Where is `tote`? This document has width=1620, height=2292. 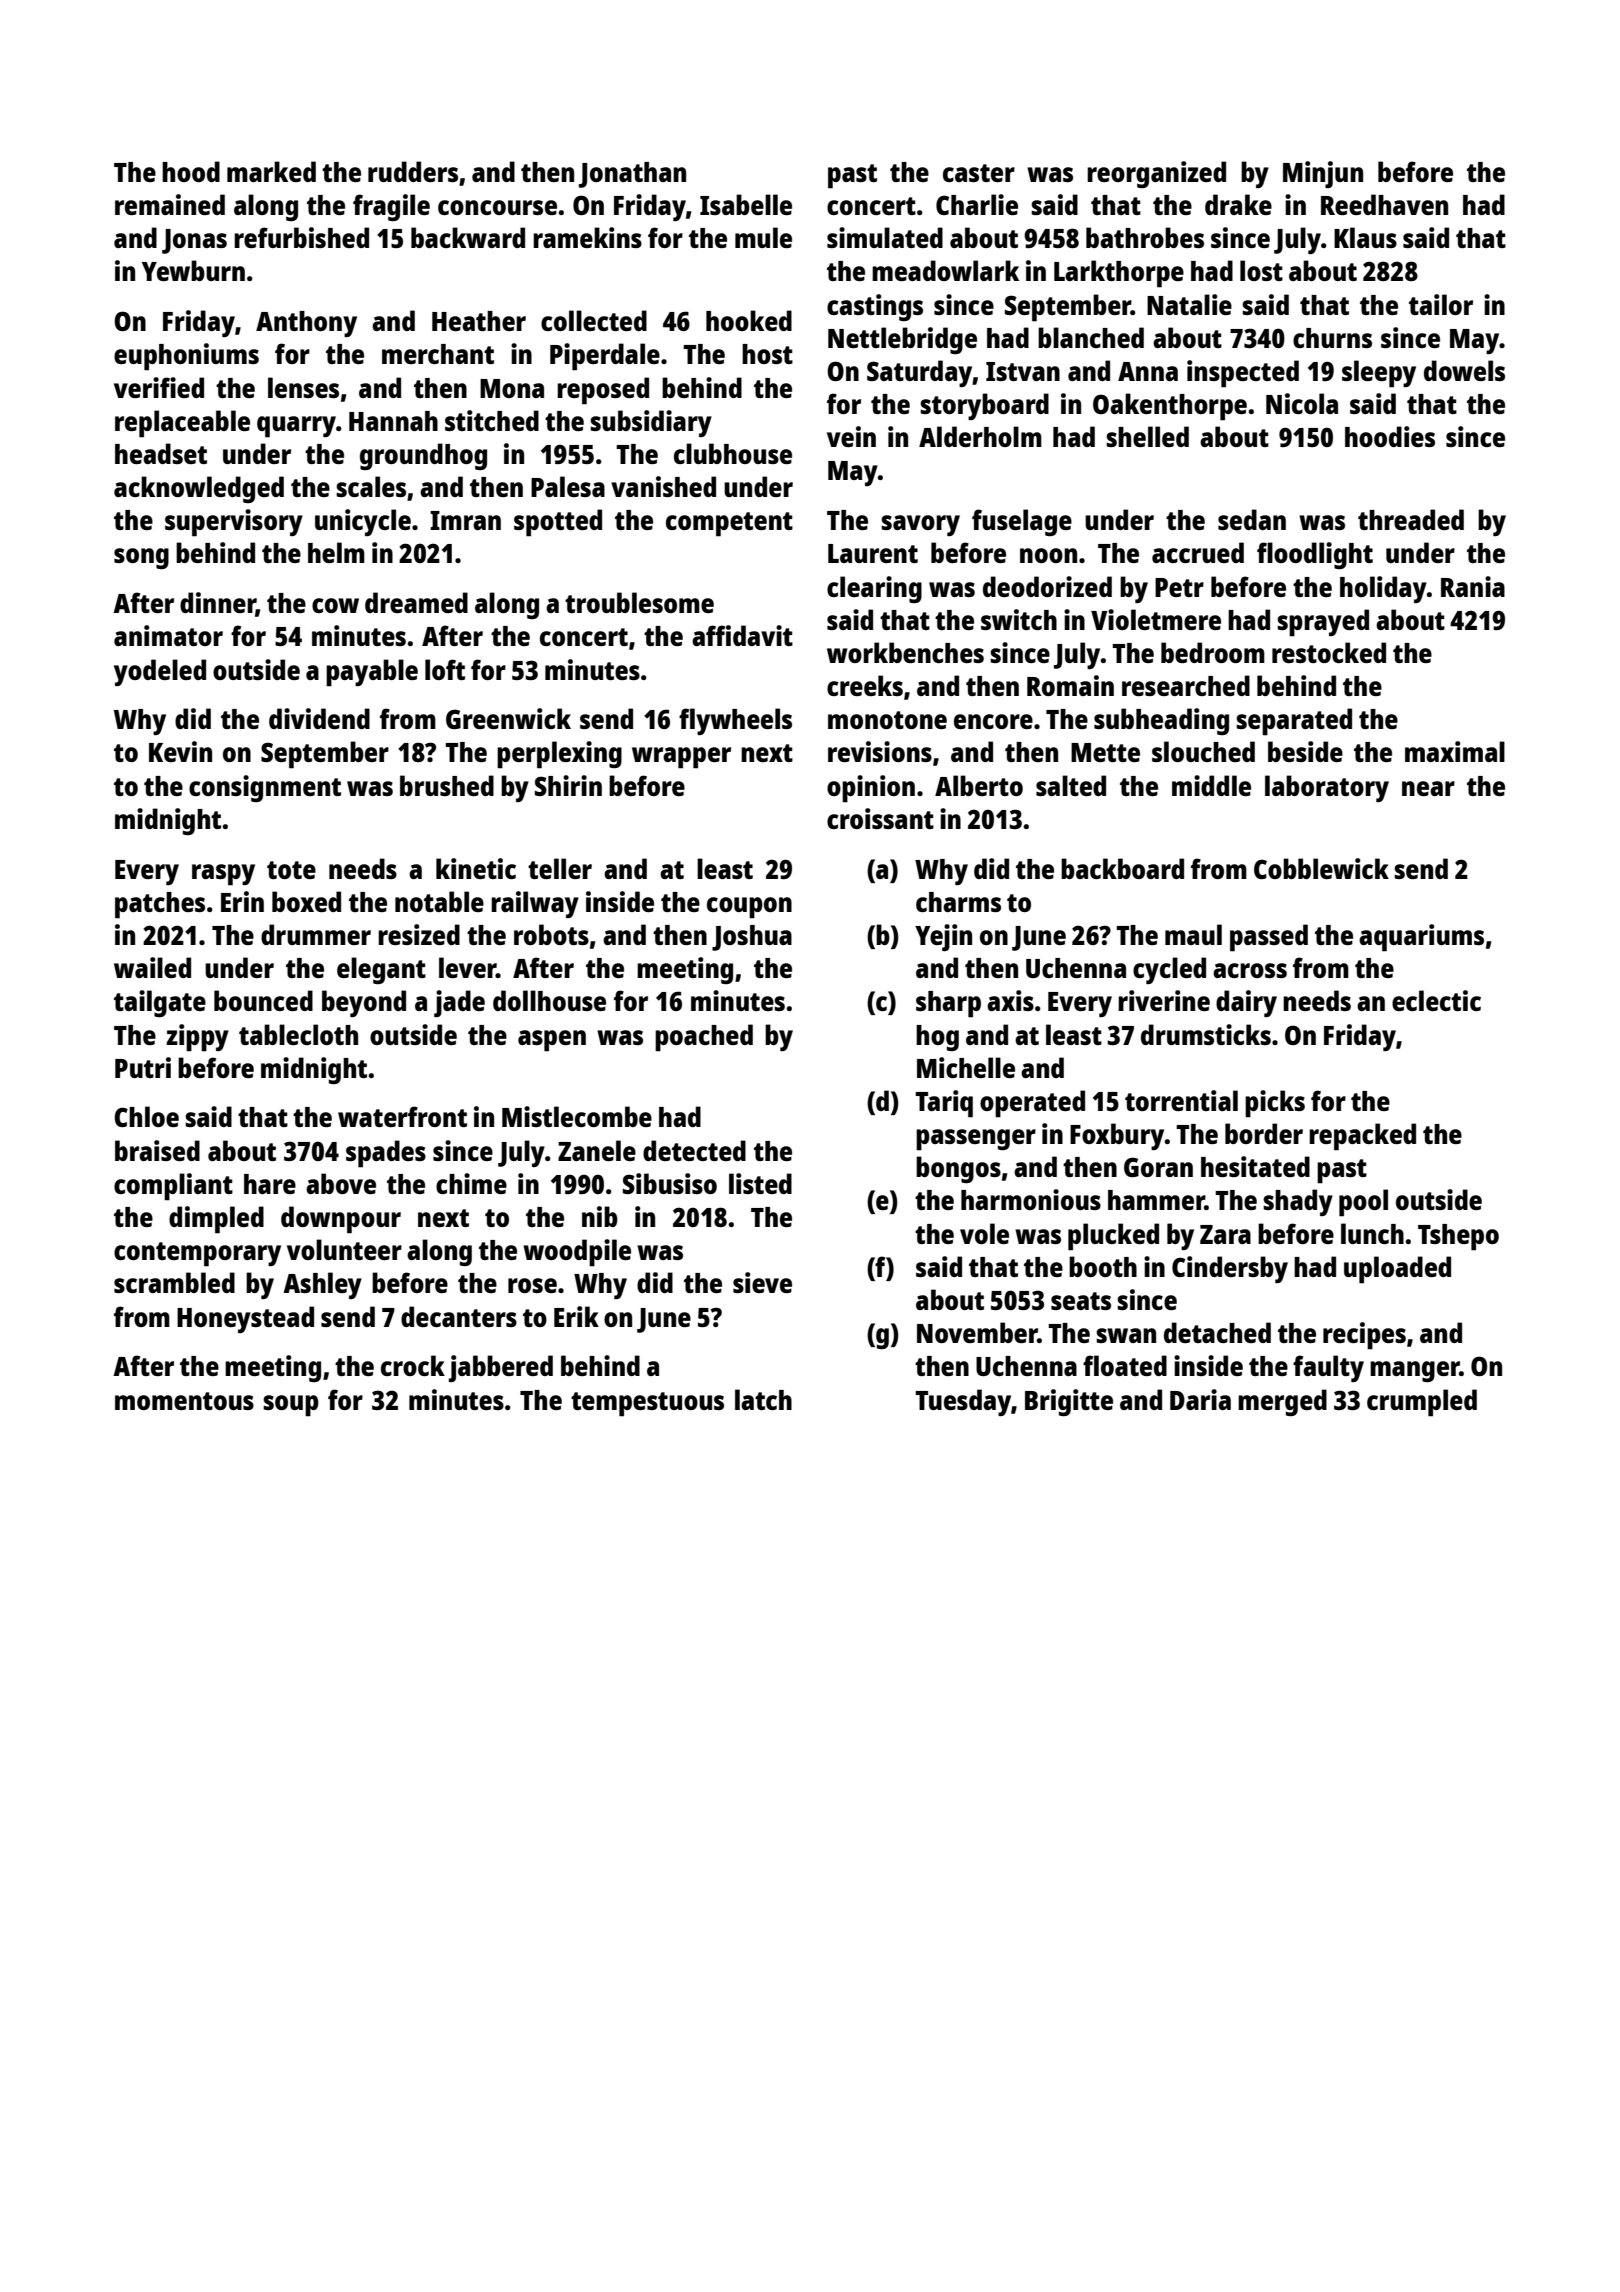
tote is located at coordinates (291, 870).
